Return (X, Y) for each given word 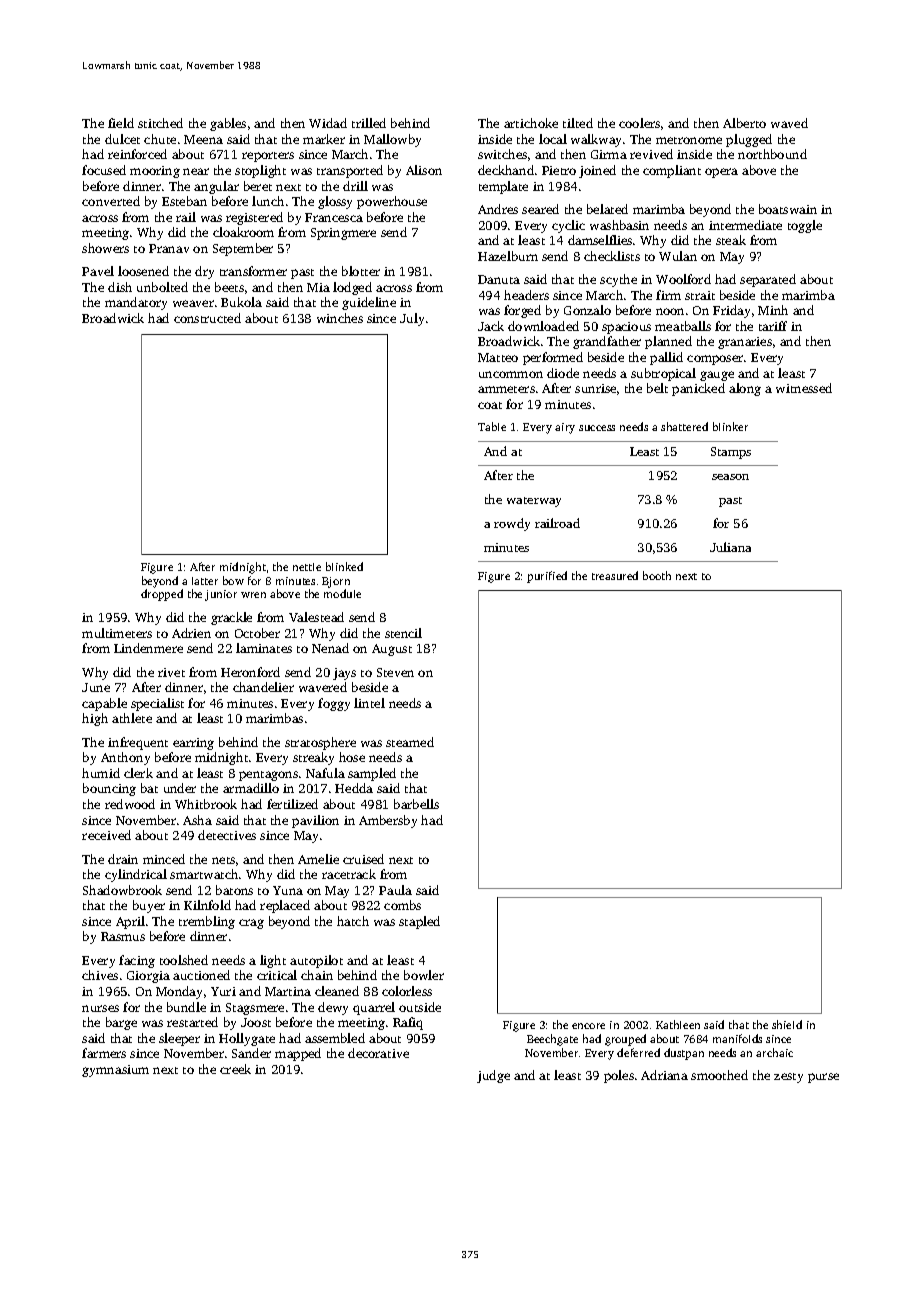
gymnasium (115, 1071)
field (121, 123)
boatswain (788, 209)
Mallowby (392, 140)
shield (787, 1024)
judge (493, 1076)
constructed (207, 318)
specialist (157, 704)
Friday (731, 311)
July (412, 319)
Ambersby (388, 821)
